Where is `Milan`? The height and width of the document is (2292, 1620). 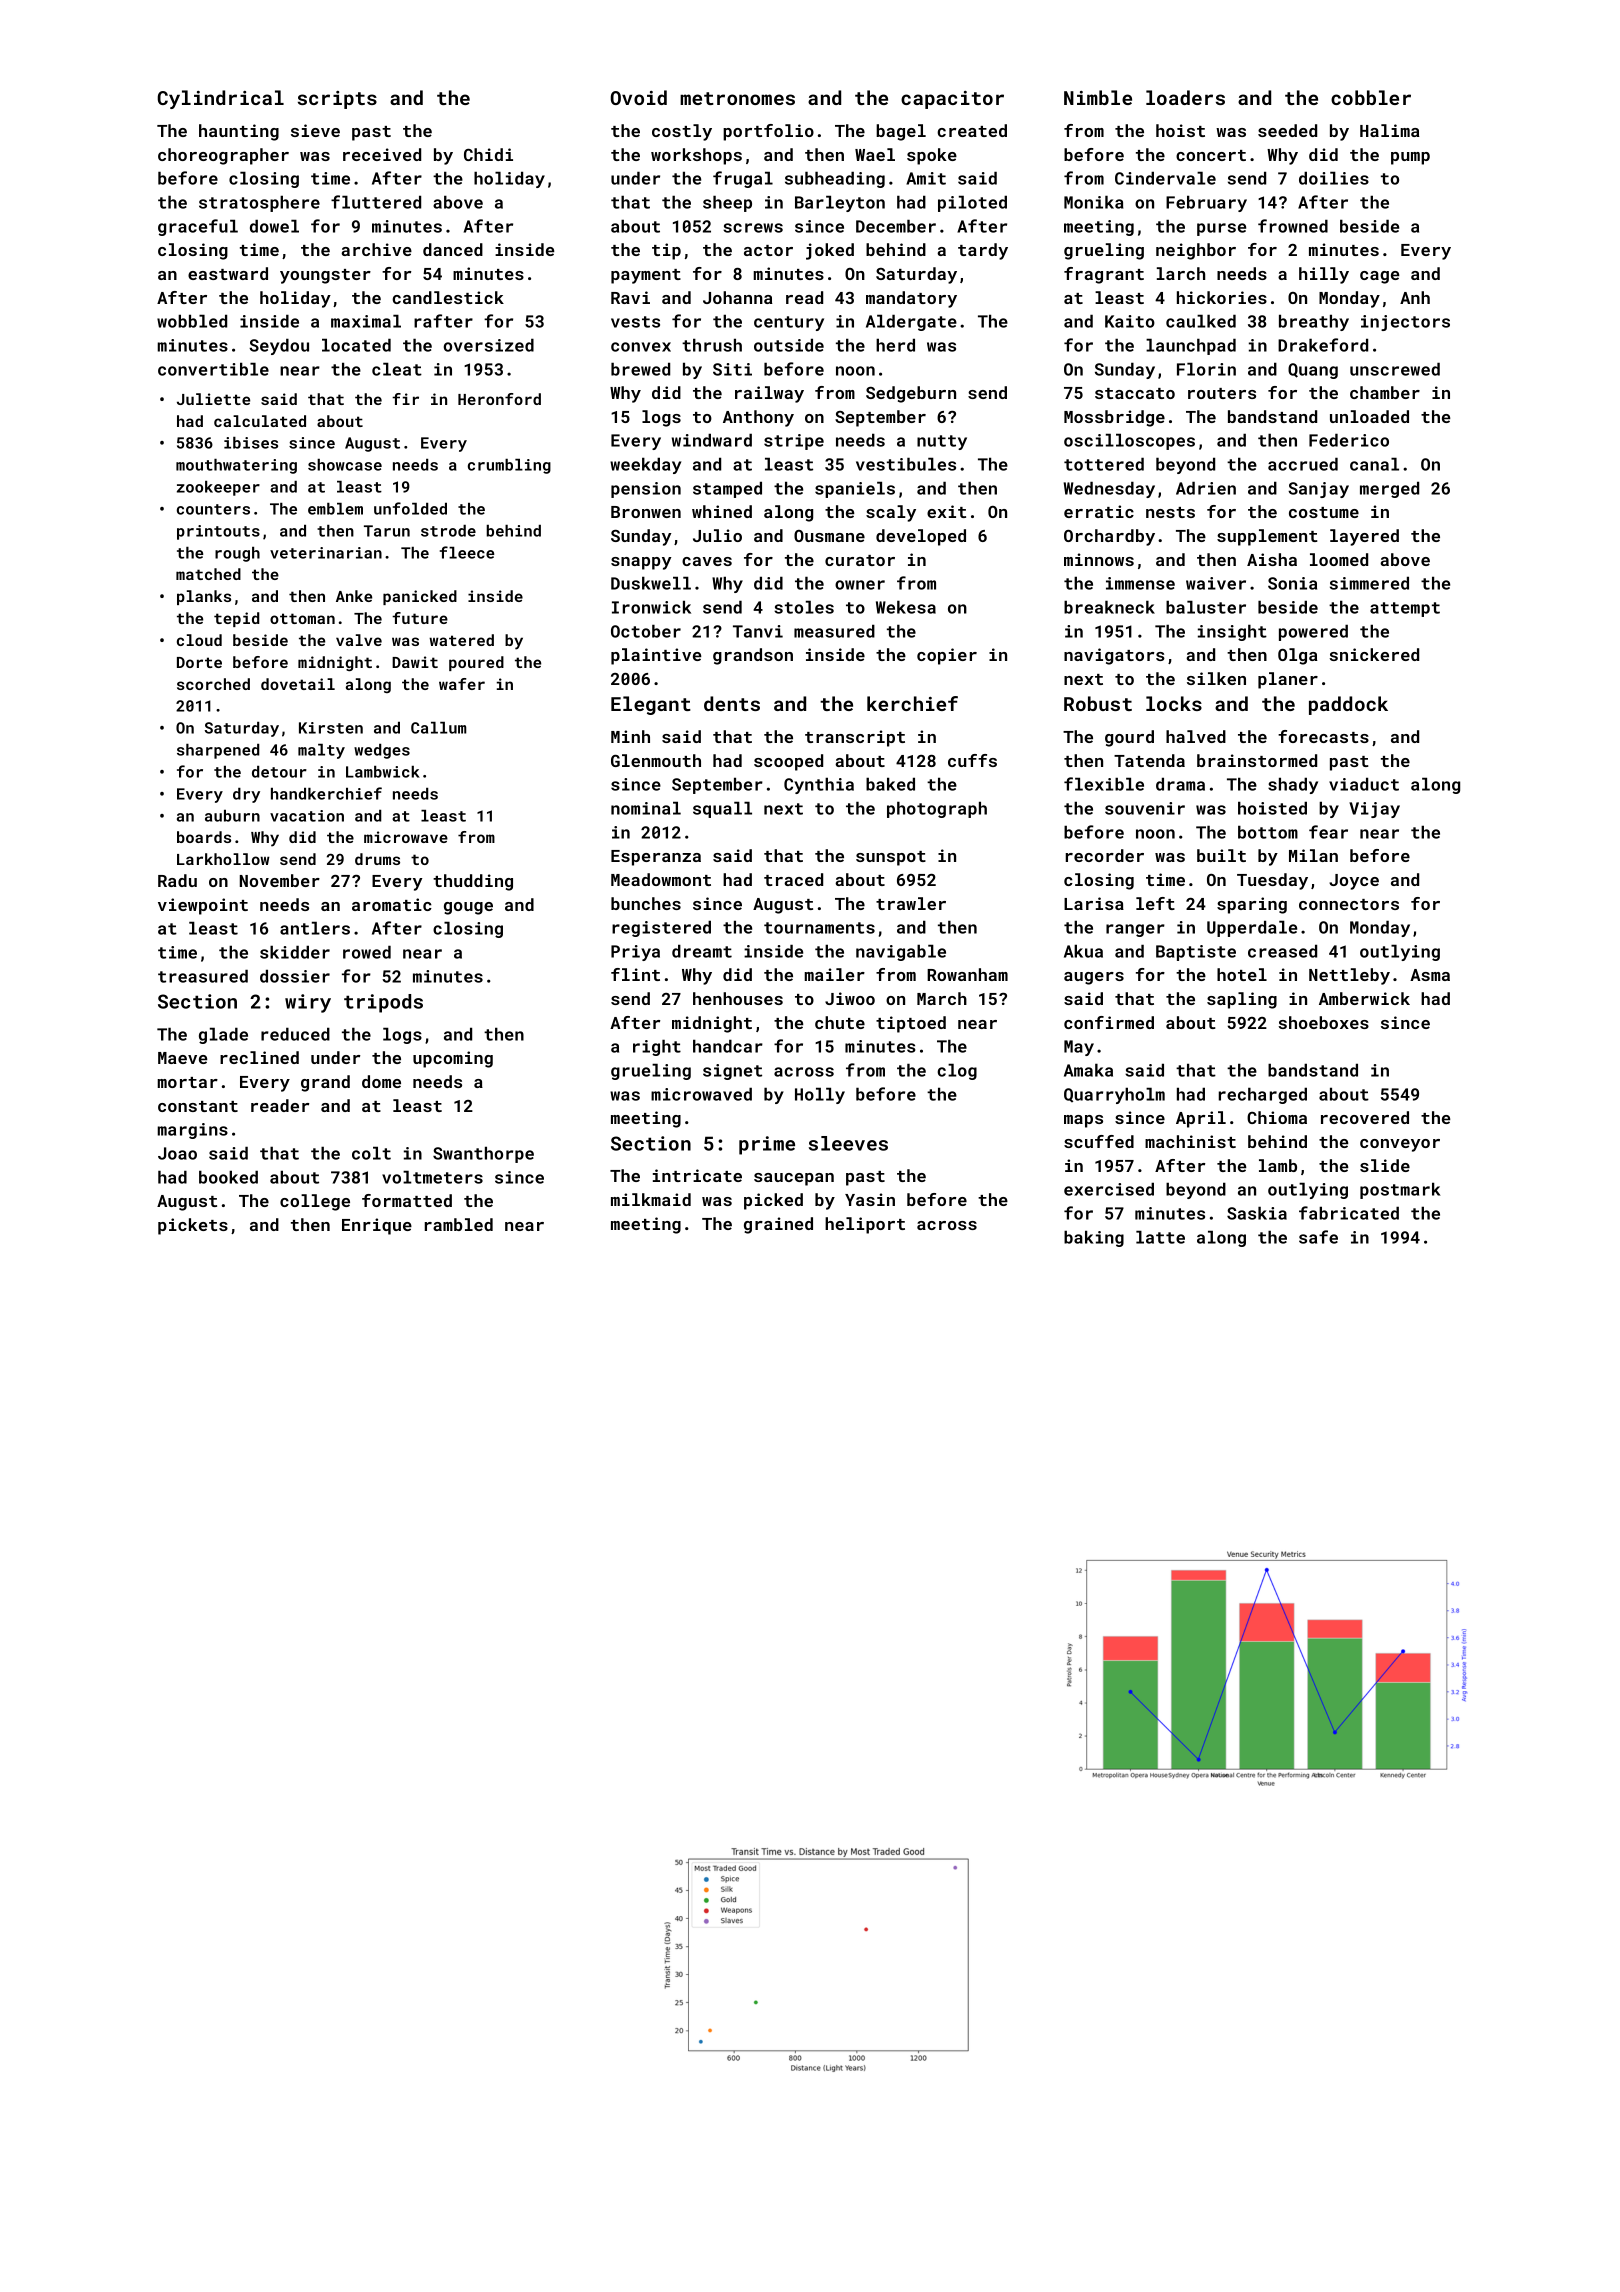
Milan is located at coordinates (1313, 855).
